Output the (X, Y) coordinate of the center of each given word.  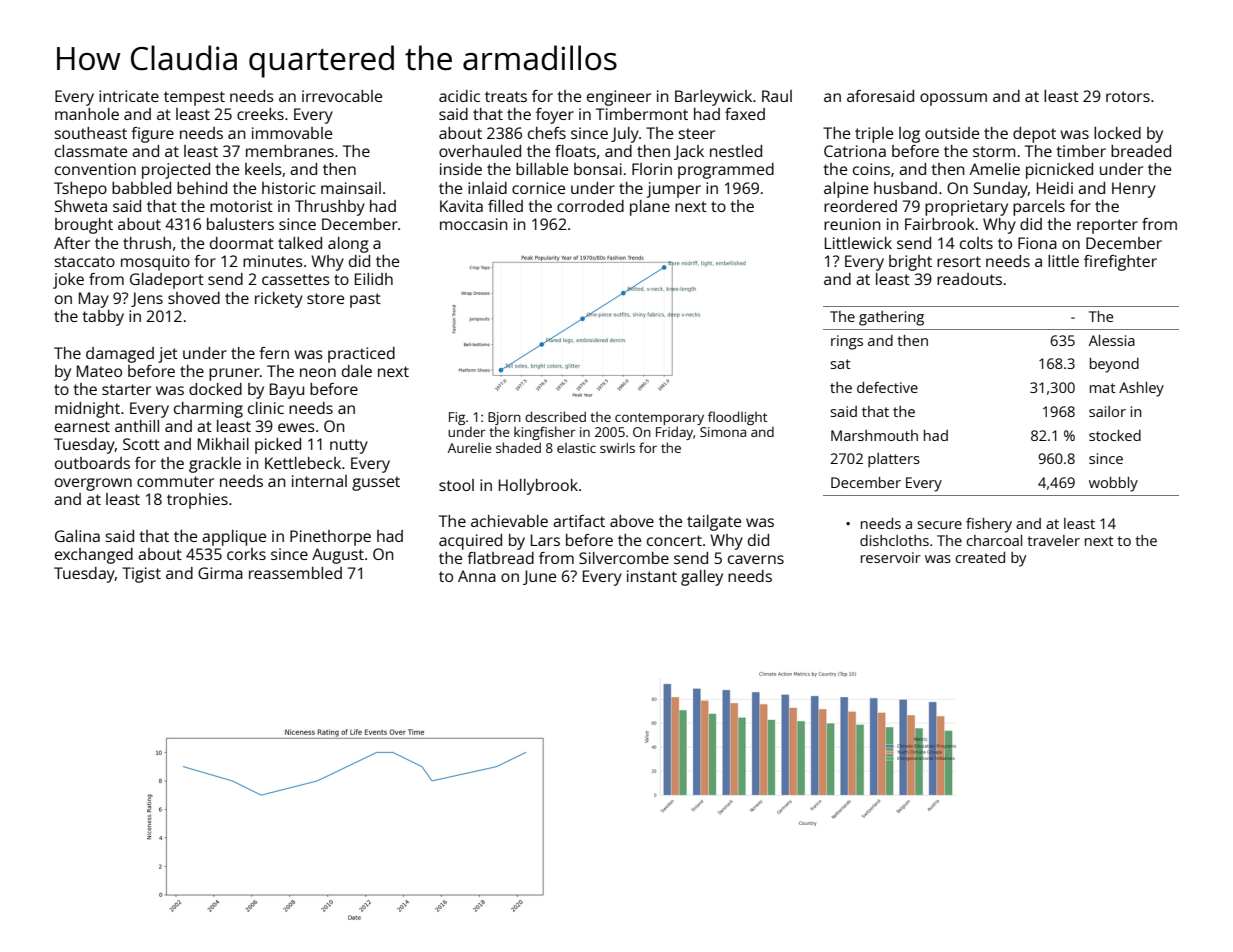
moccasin (474, 224)
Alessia (1112, 340)
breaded (1141, 151)
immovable (292, 133)
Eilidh (374, 279)
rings (847, 342)
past (365, 300)
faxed (745, 114)
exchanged (94, 556)
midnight (87, 410)
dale (357, 371)
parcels (1039, 208)
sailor (1107, 411)
